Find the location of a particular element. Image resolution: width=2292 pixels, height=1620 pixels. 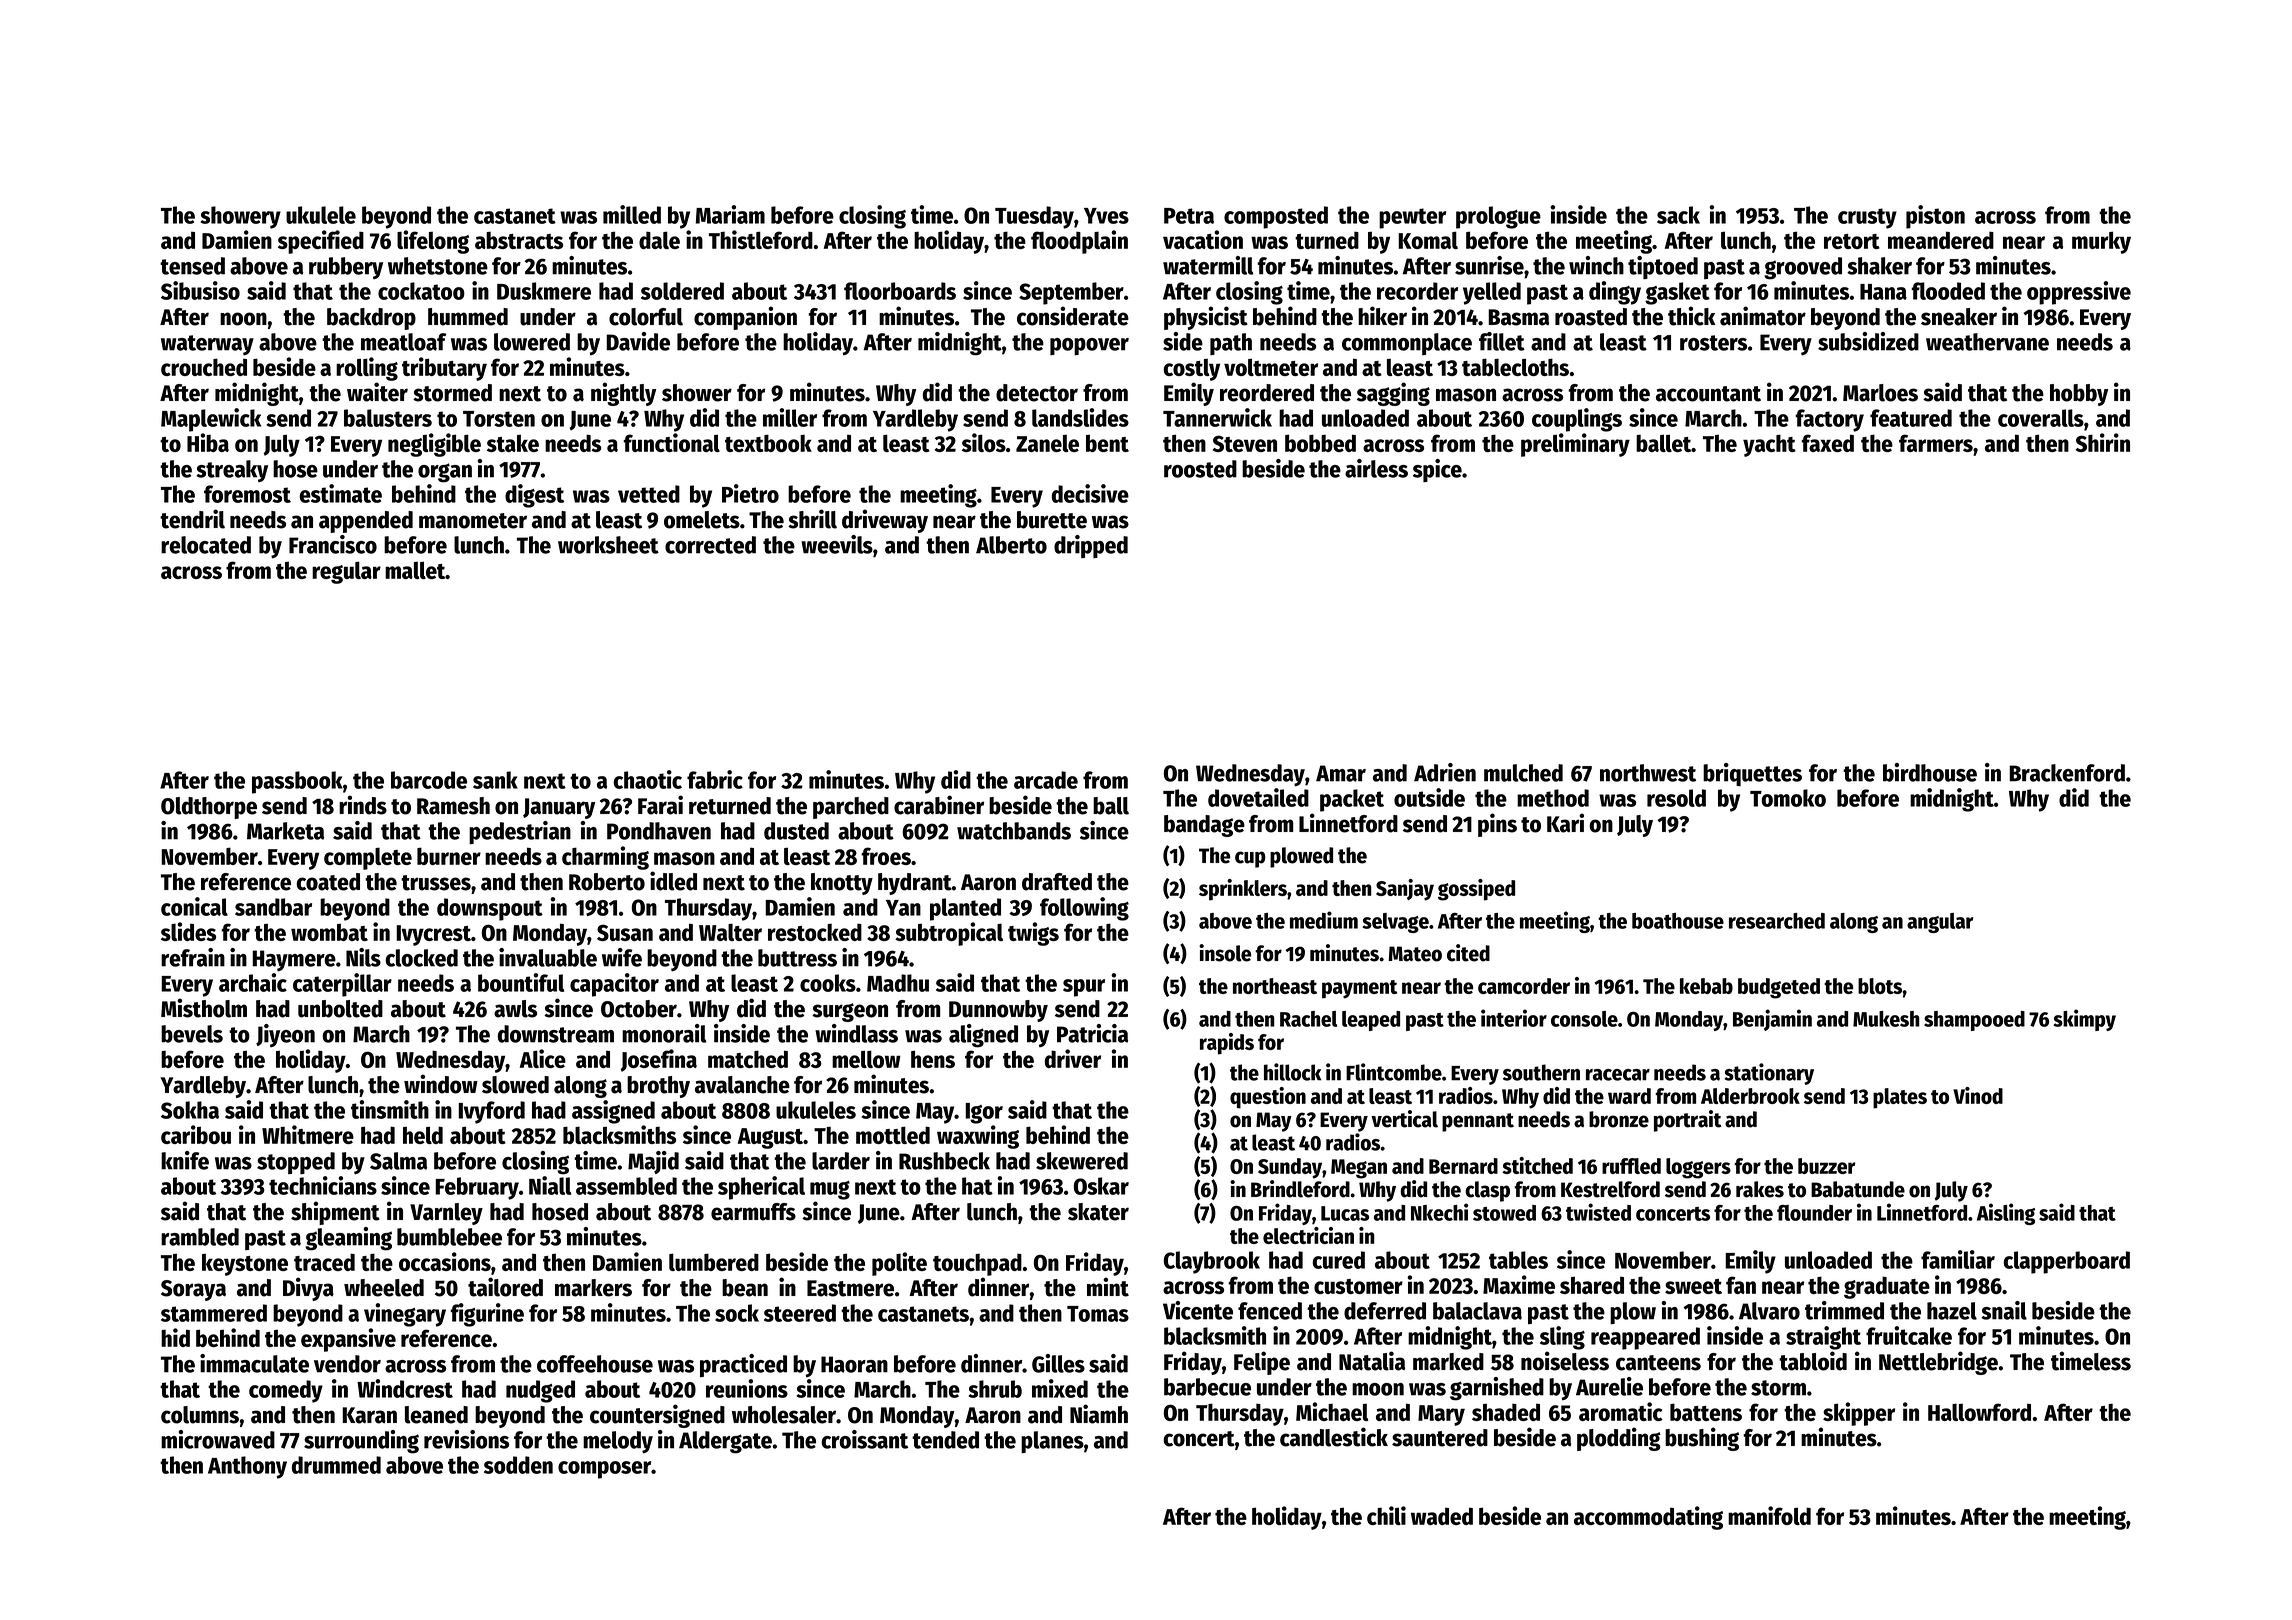

waded is located at coordinates (1442, 1516).
